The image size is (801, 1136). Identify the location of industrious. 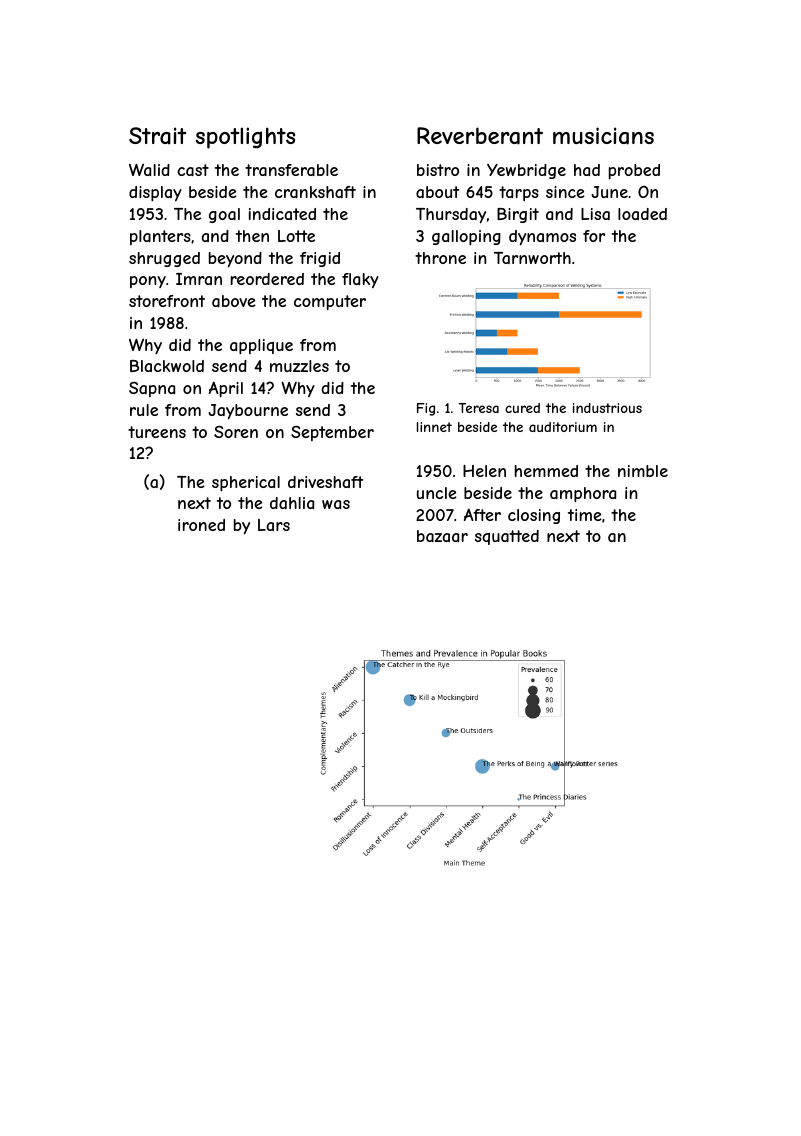
(607, 408).
